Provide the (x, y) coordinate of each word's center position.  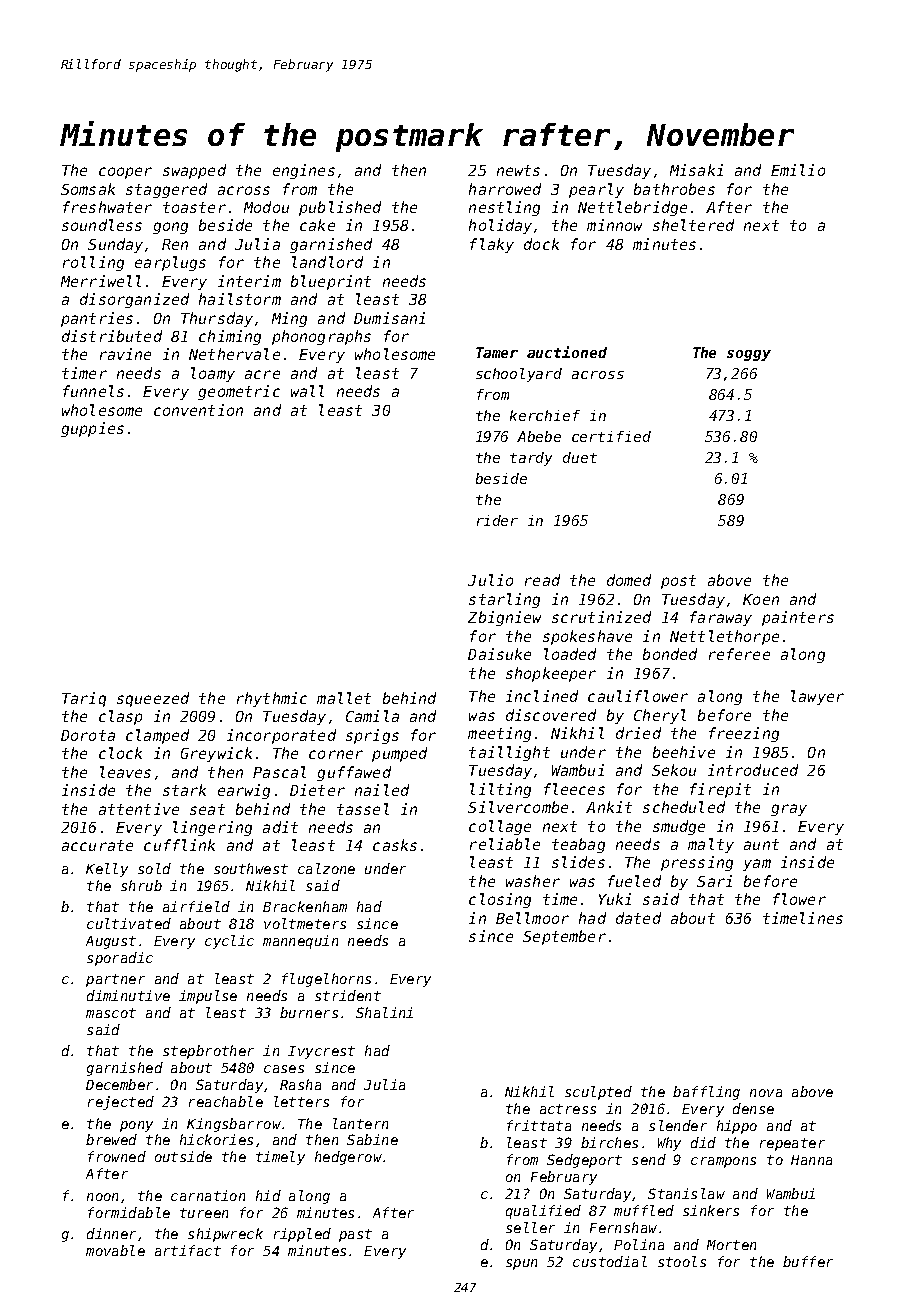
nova (766, 1093)
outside (183, 1156)
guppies (92, 429)
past (355, 1235)
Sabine (372, 1139)
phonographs (321, 337)
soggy (749, 355)
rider (497, 520)
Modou (266, 207)
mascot (111, 1013)
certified (611, 436)
